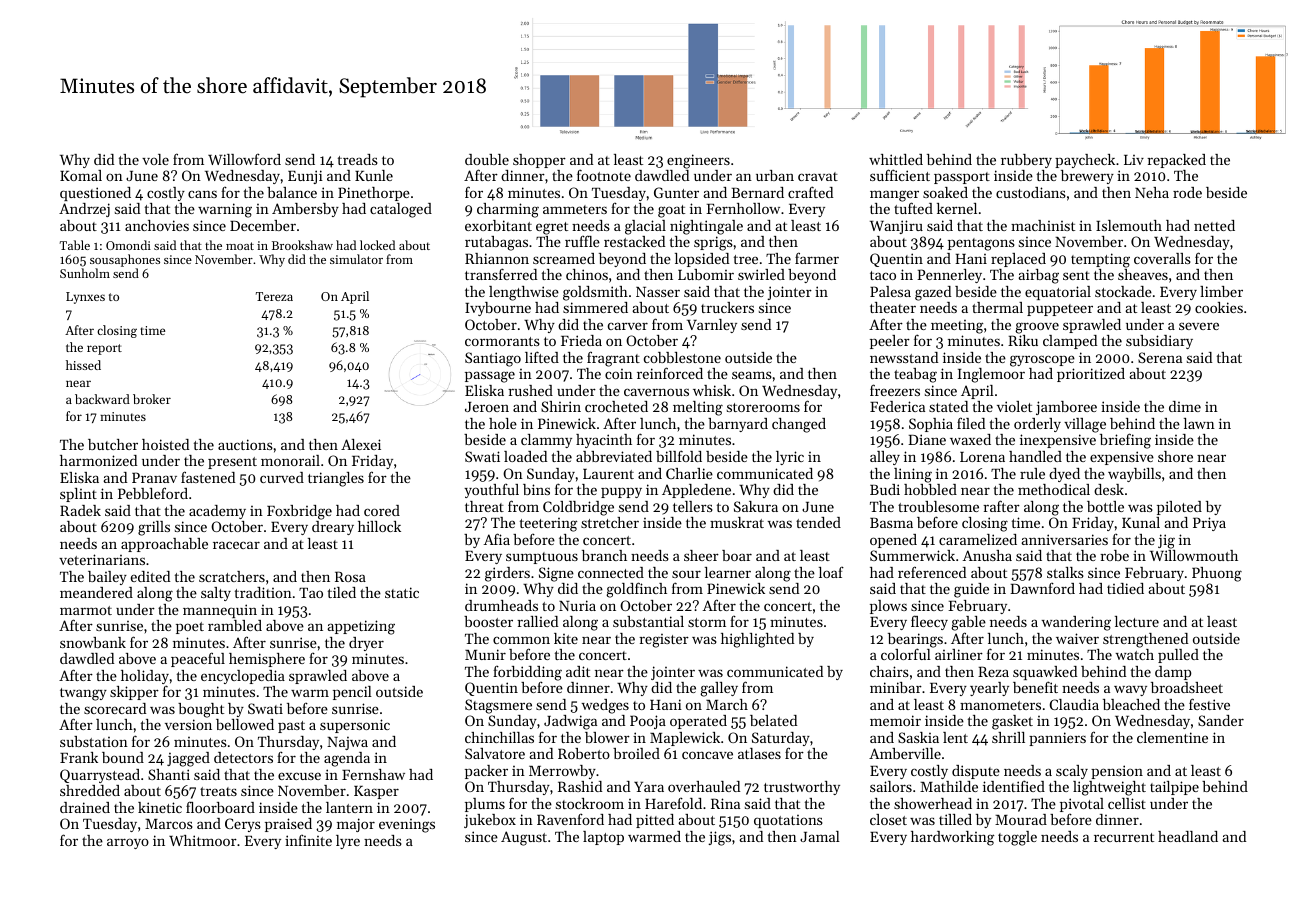 Image resolution: width=1308 pixels, height=924 pixels. I want to click on treads, so click(358, 159).
